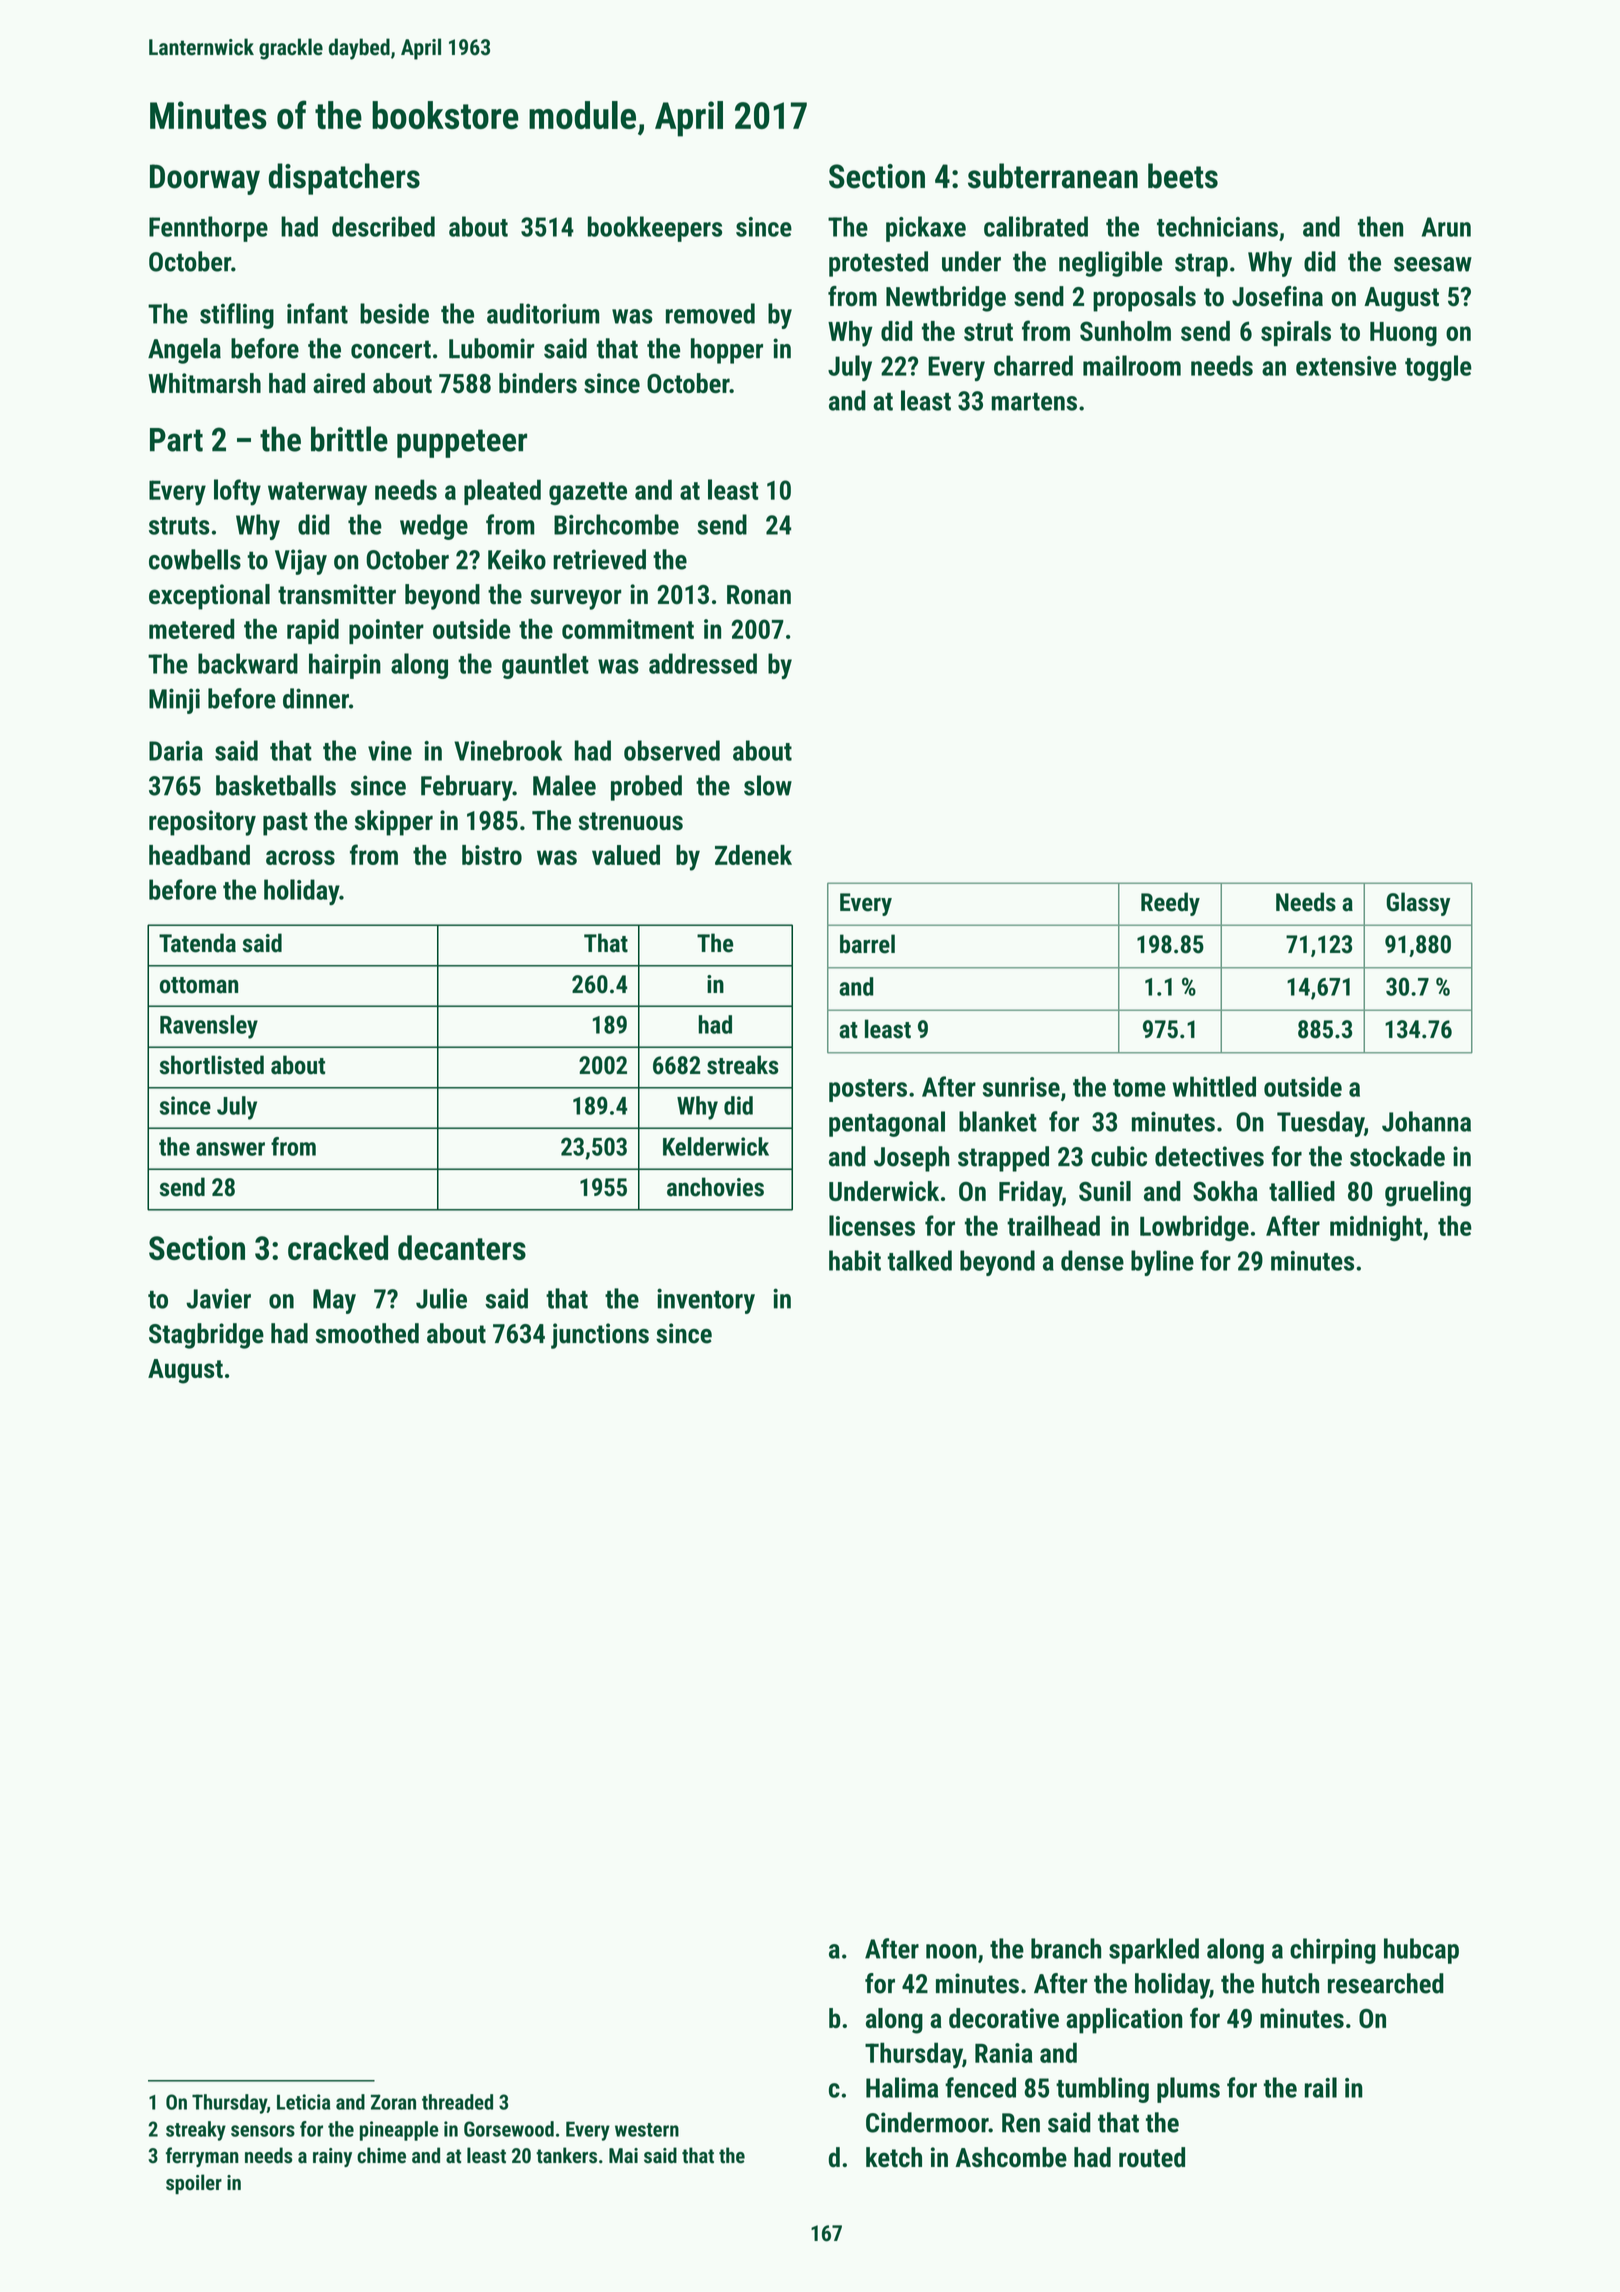 This screenshot has height=2292, width=1620. Describe the element at coordinates (1152, 2157) in the screenshot. I see `routed` at that location.
